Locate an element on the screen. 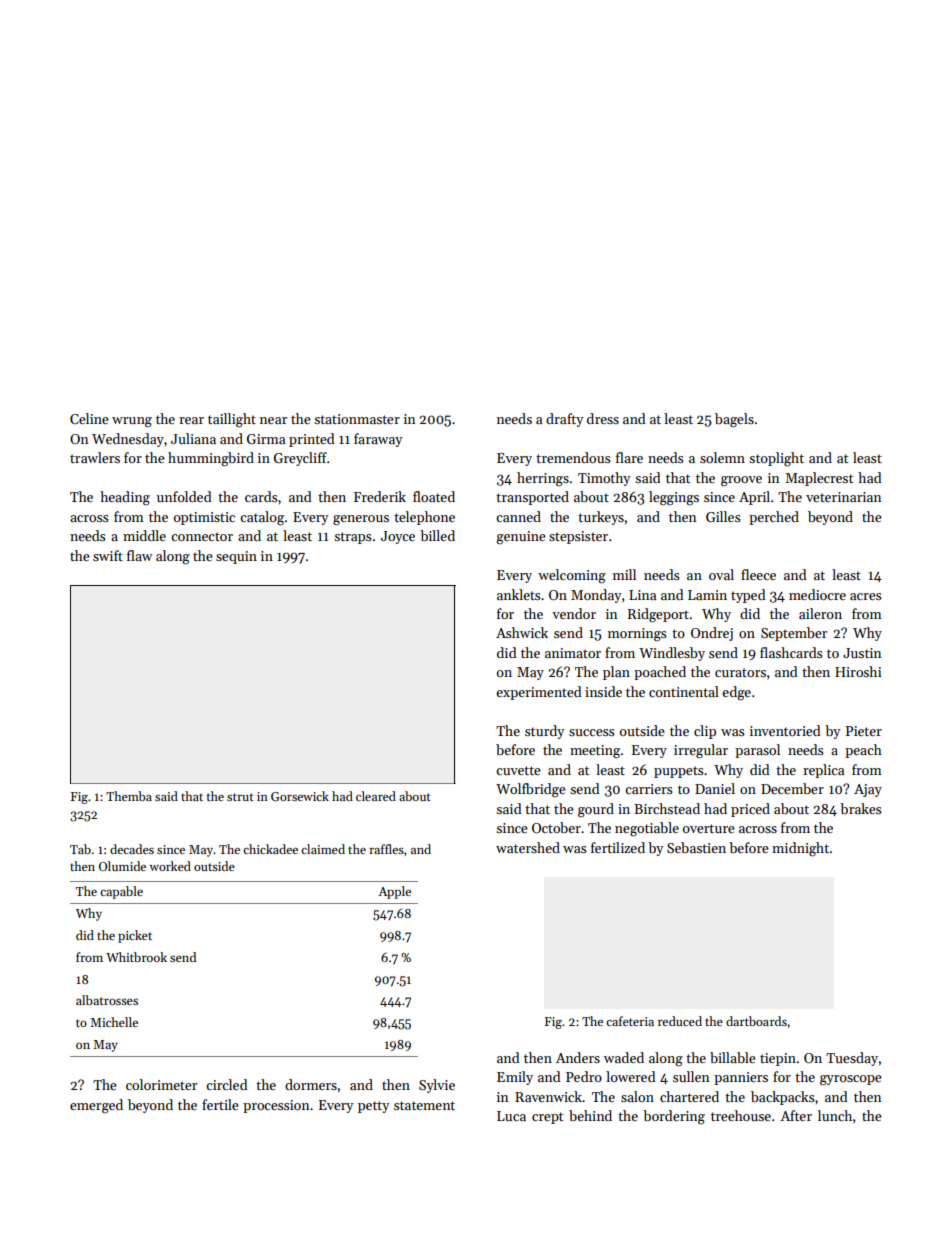  Apple is located at coordinates (394, 892).
